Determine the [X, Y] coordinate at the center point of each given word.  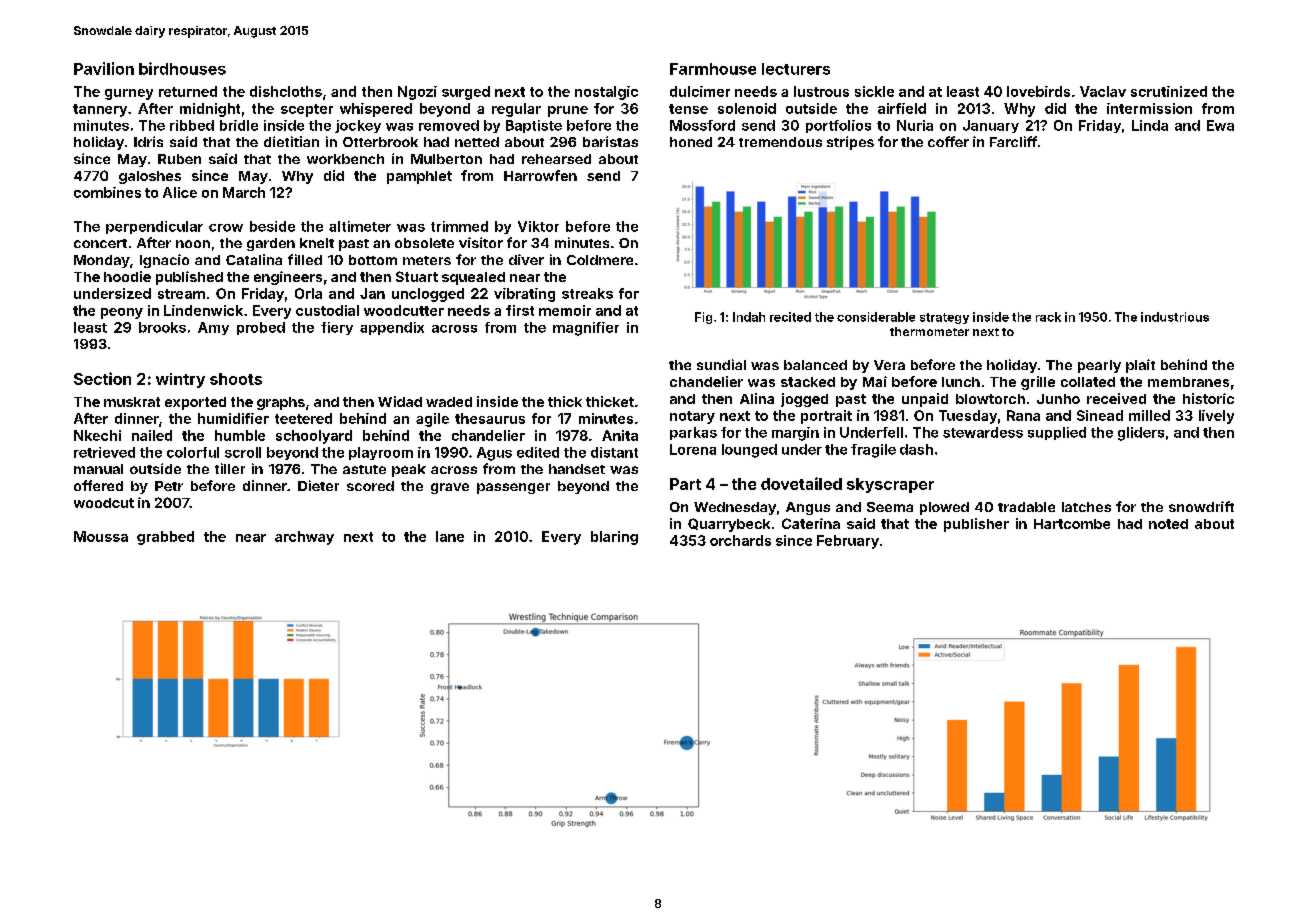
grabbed [165, 538]
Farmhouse [713, 69]
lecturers [796, 69]
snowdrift [1201, 506]
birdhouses [182, 68]
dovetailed [801, 483]
